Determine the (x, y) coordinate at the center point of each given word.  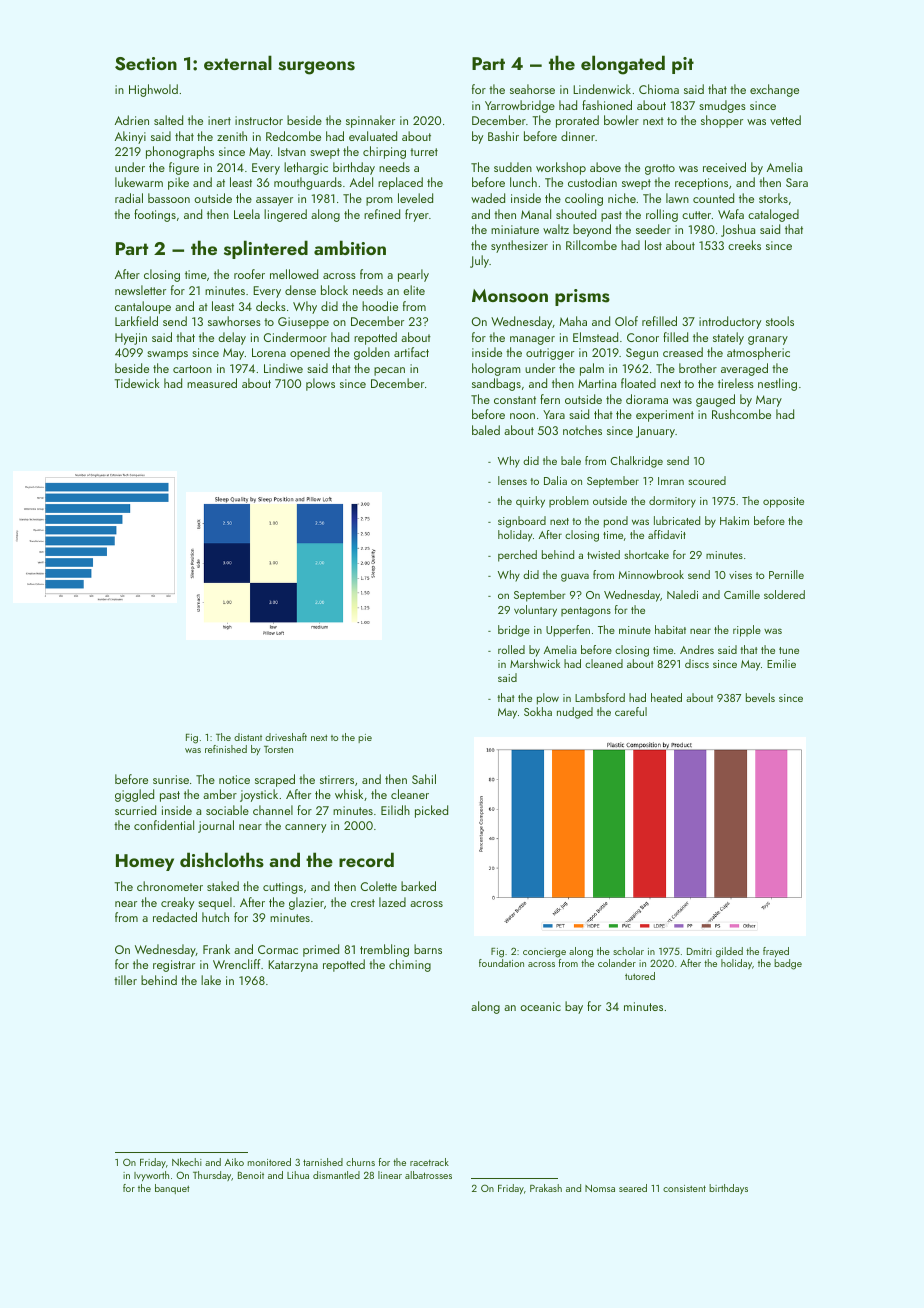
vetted (785, 120)
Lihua (298, 1175)
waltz (556, 229)
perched (517, 556)
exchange (774, 90)
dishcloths (222, 860)
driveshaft (286, 737)
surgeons (316, 68)
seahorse (532, 89)
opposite (783, 502)
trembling (384, 950)
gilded (729, 952)
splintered (266, 249)
